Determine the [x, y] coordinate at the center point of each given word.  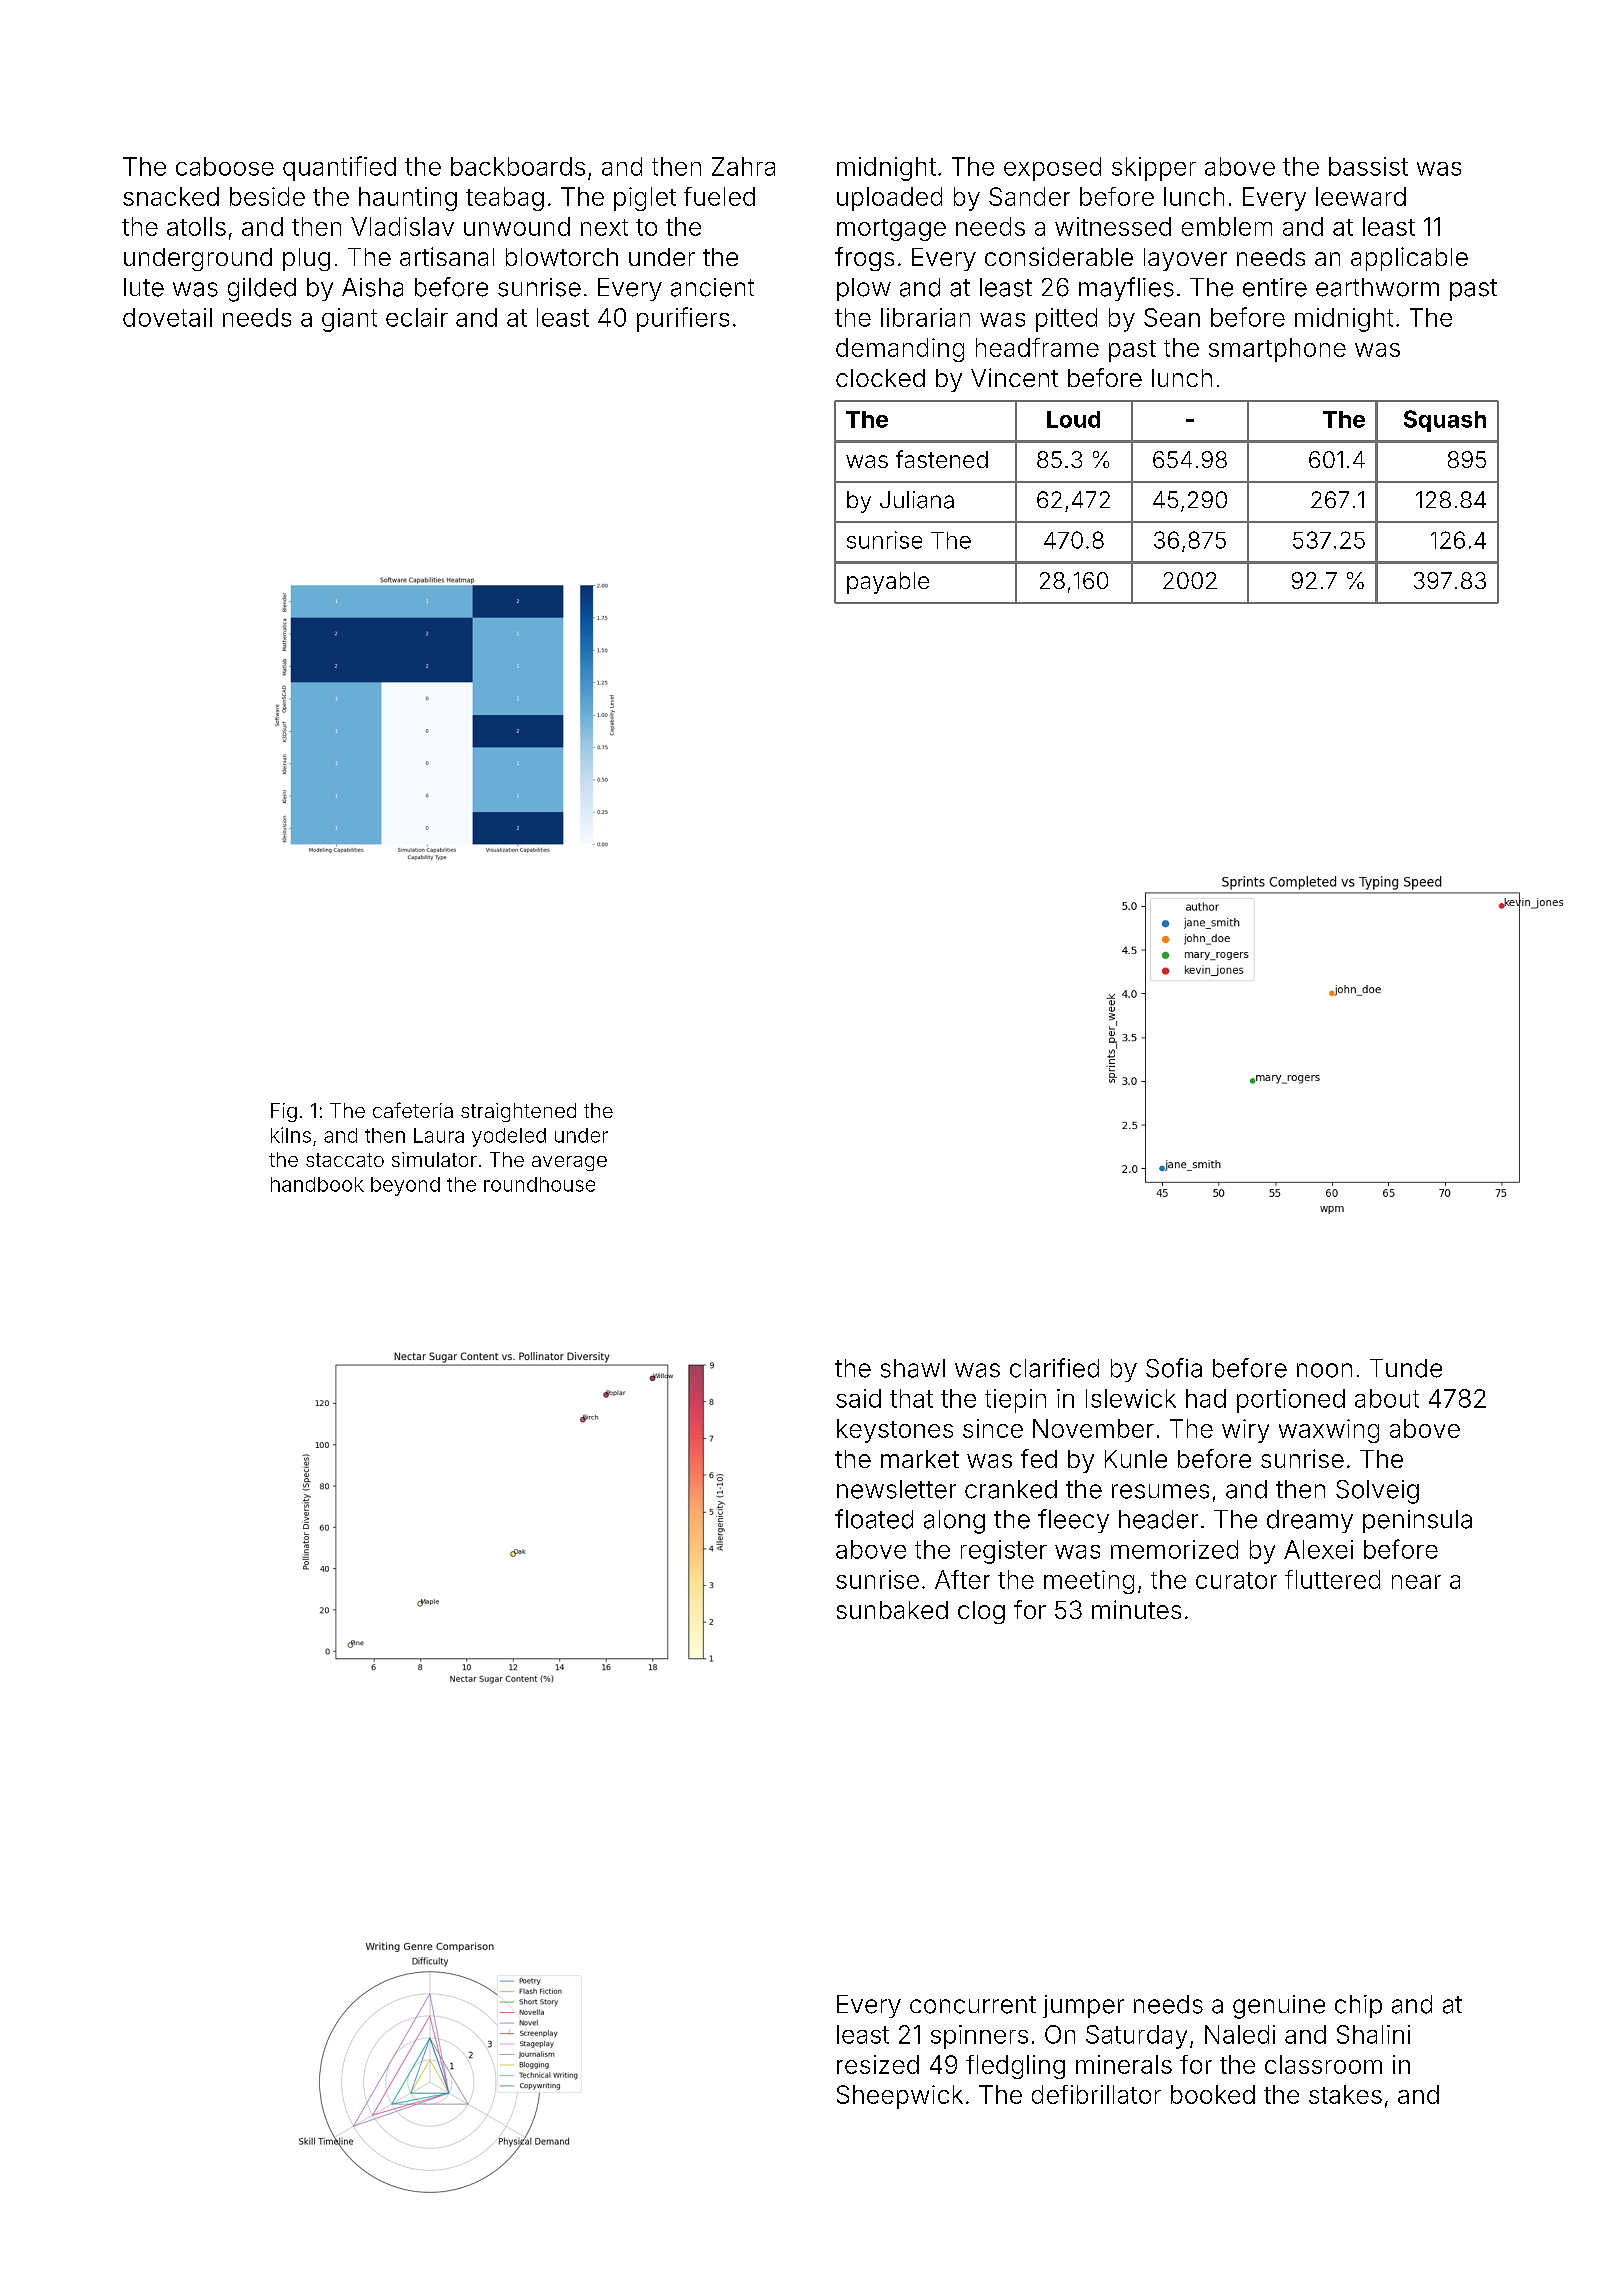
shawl [913, 1368]
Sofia [1174, 1368]
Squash [1445, 421]
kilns [291, 1135]
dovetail [167, 317]
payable [888, 583]
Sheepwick [900, 2097]
